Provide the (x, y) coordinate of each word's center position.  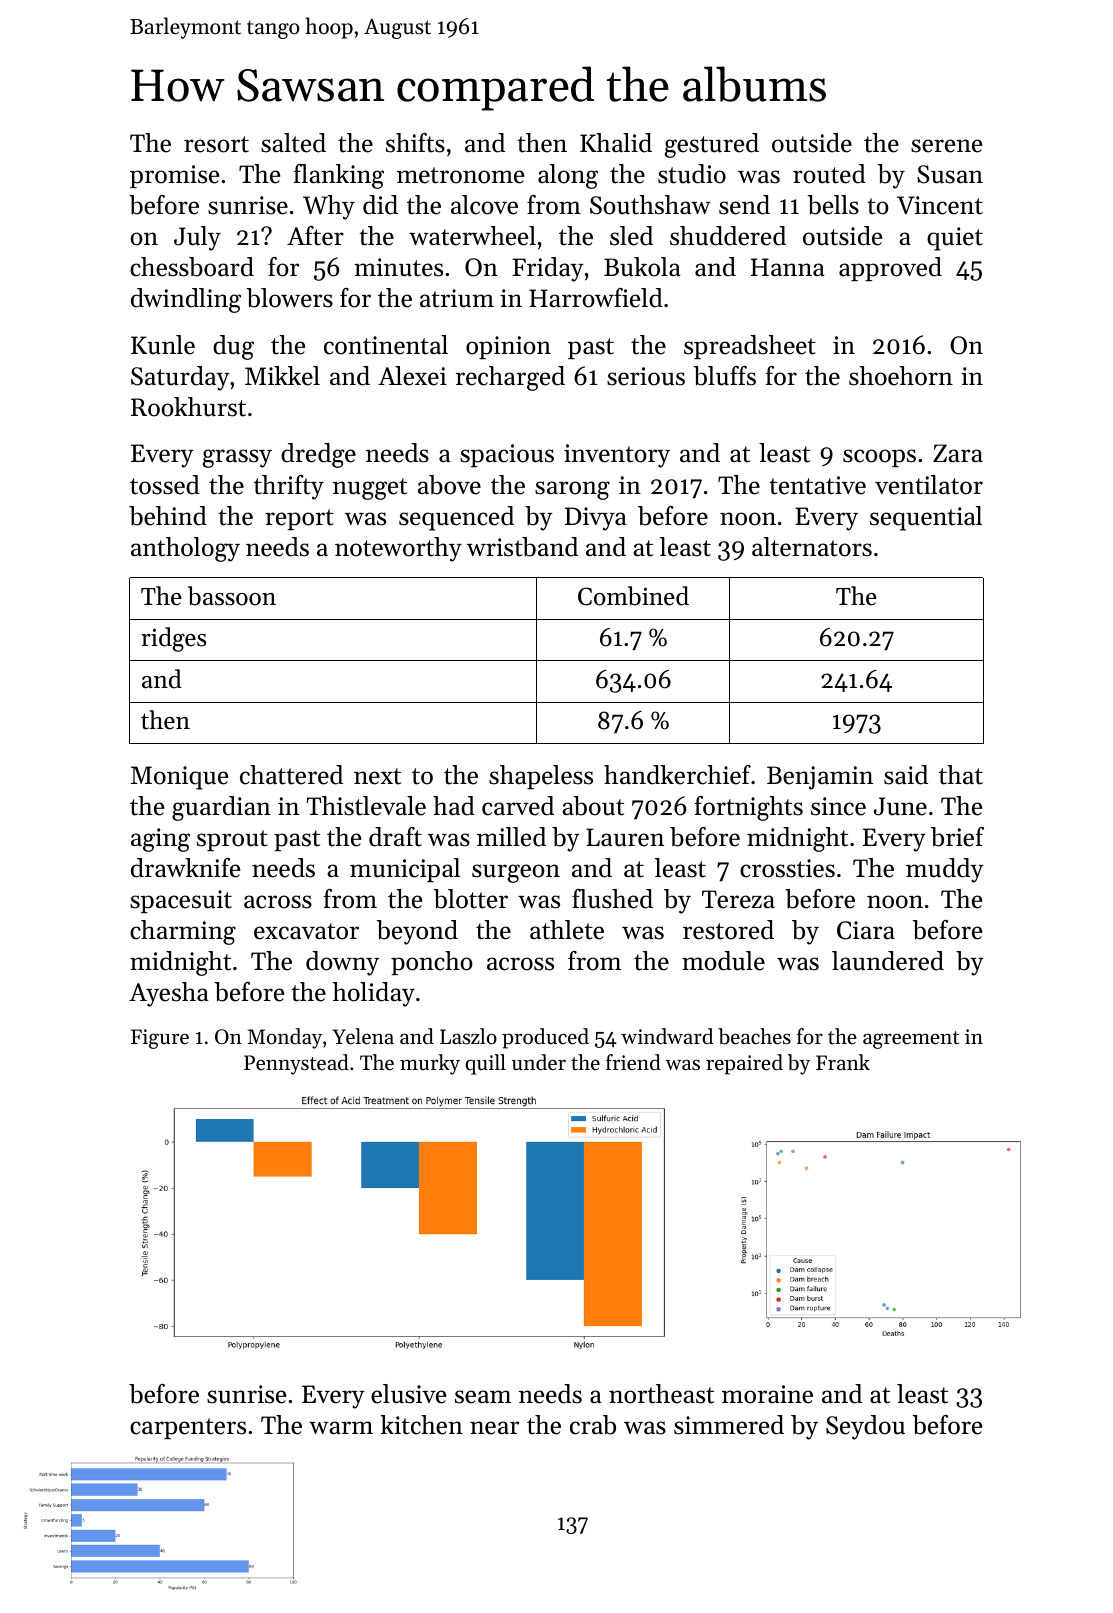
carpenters (188, 1428)
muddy (945, 870)
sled (631, 236)
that (961, 775)
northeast (661, 1394)
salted (293, 143)
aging (160, 840)
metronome (460, 175)
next (377, 776)
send (744, 205)
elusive (408, 1394)
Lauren (625, 837)
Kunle (163, 345)
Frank (843, 1062)
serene (946, 146)
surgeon (516, 873)
